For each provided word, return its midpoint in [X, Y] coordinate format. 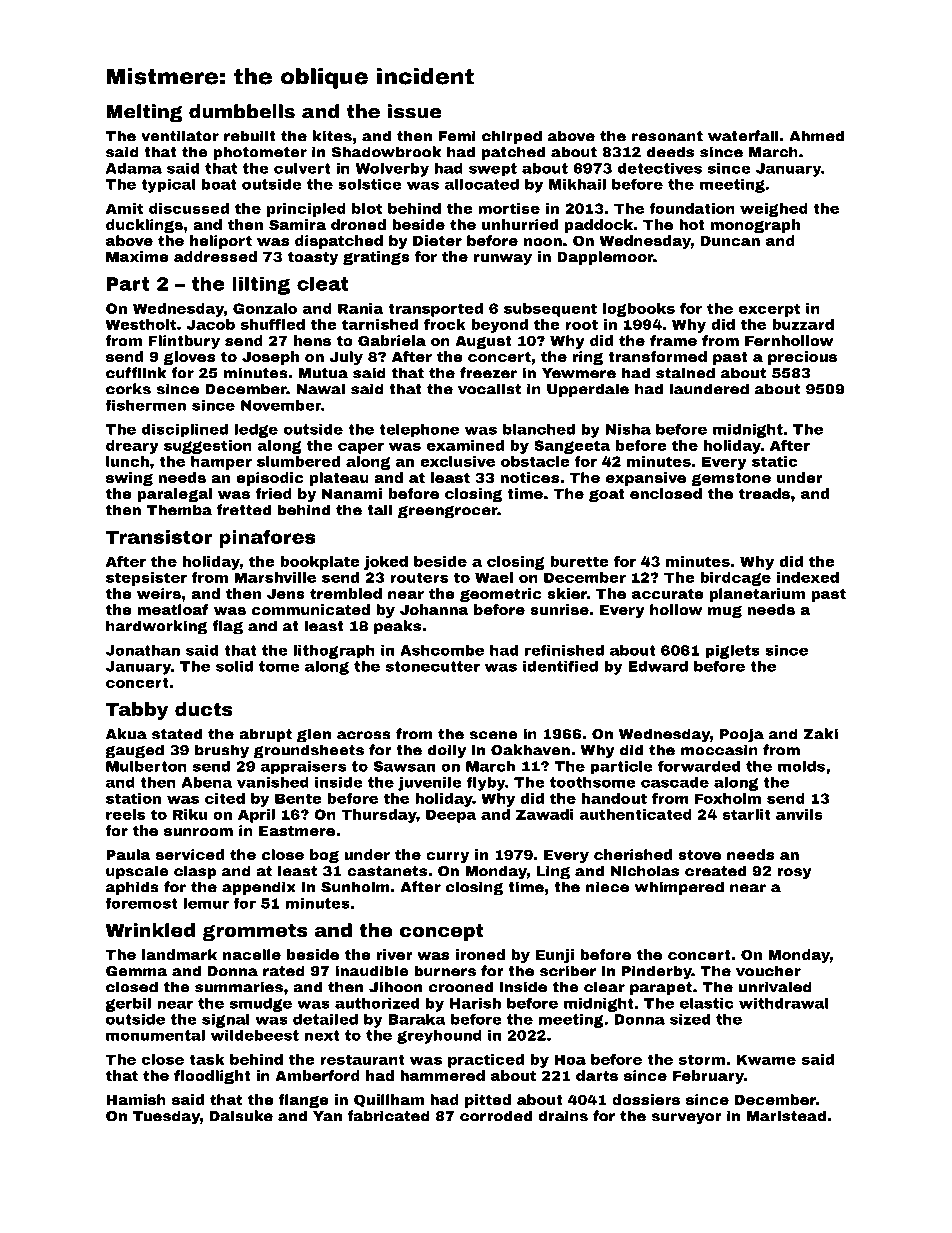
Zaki [820, 734]
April [256, 816]
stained [685, 373]
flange [304, 1101]
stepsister [146, 579]
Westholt [141, 324]
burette [579, 561]
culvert [302, 168]
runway [503, 259]
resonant [667, 136]
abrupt [265, 735]
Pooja [742, 735]
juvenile [430, 784]
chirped [512, 137]
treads [764, 493]
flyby [486, 783]
